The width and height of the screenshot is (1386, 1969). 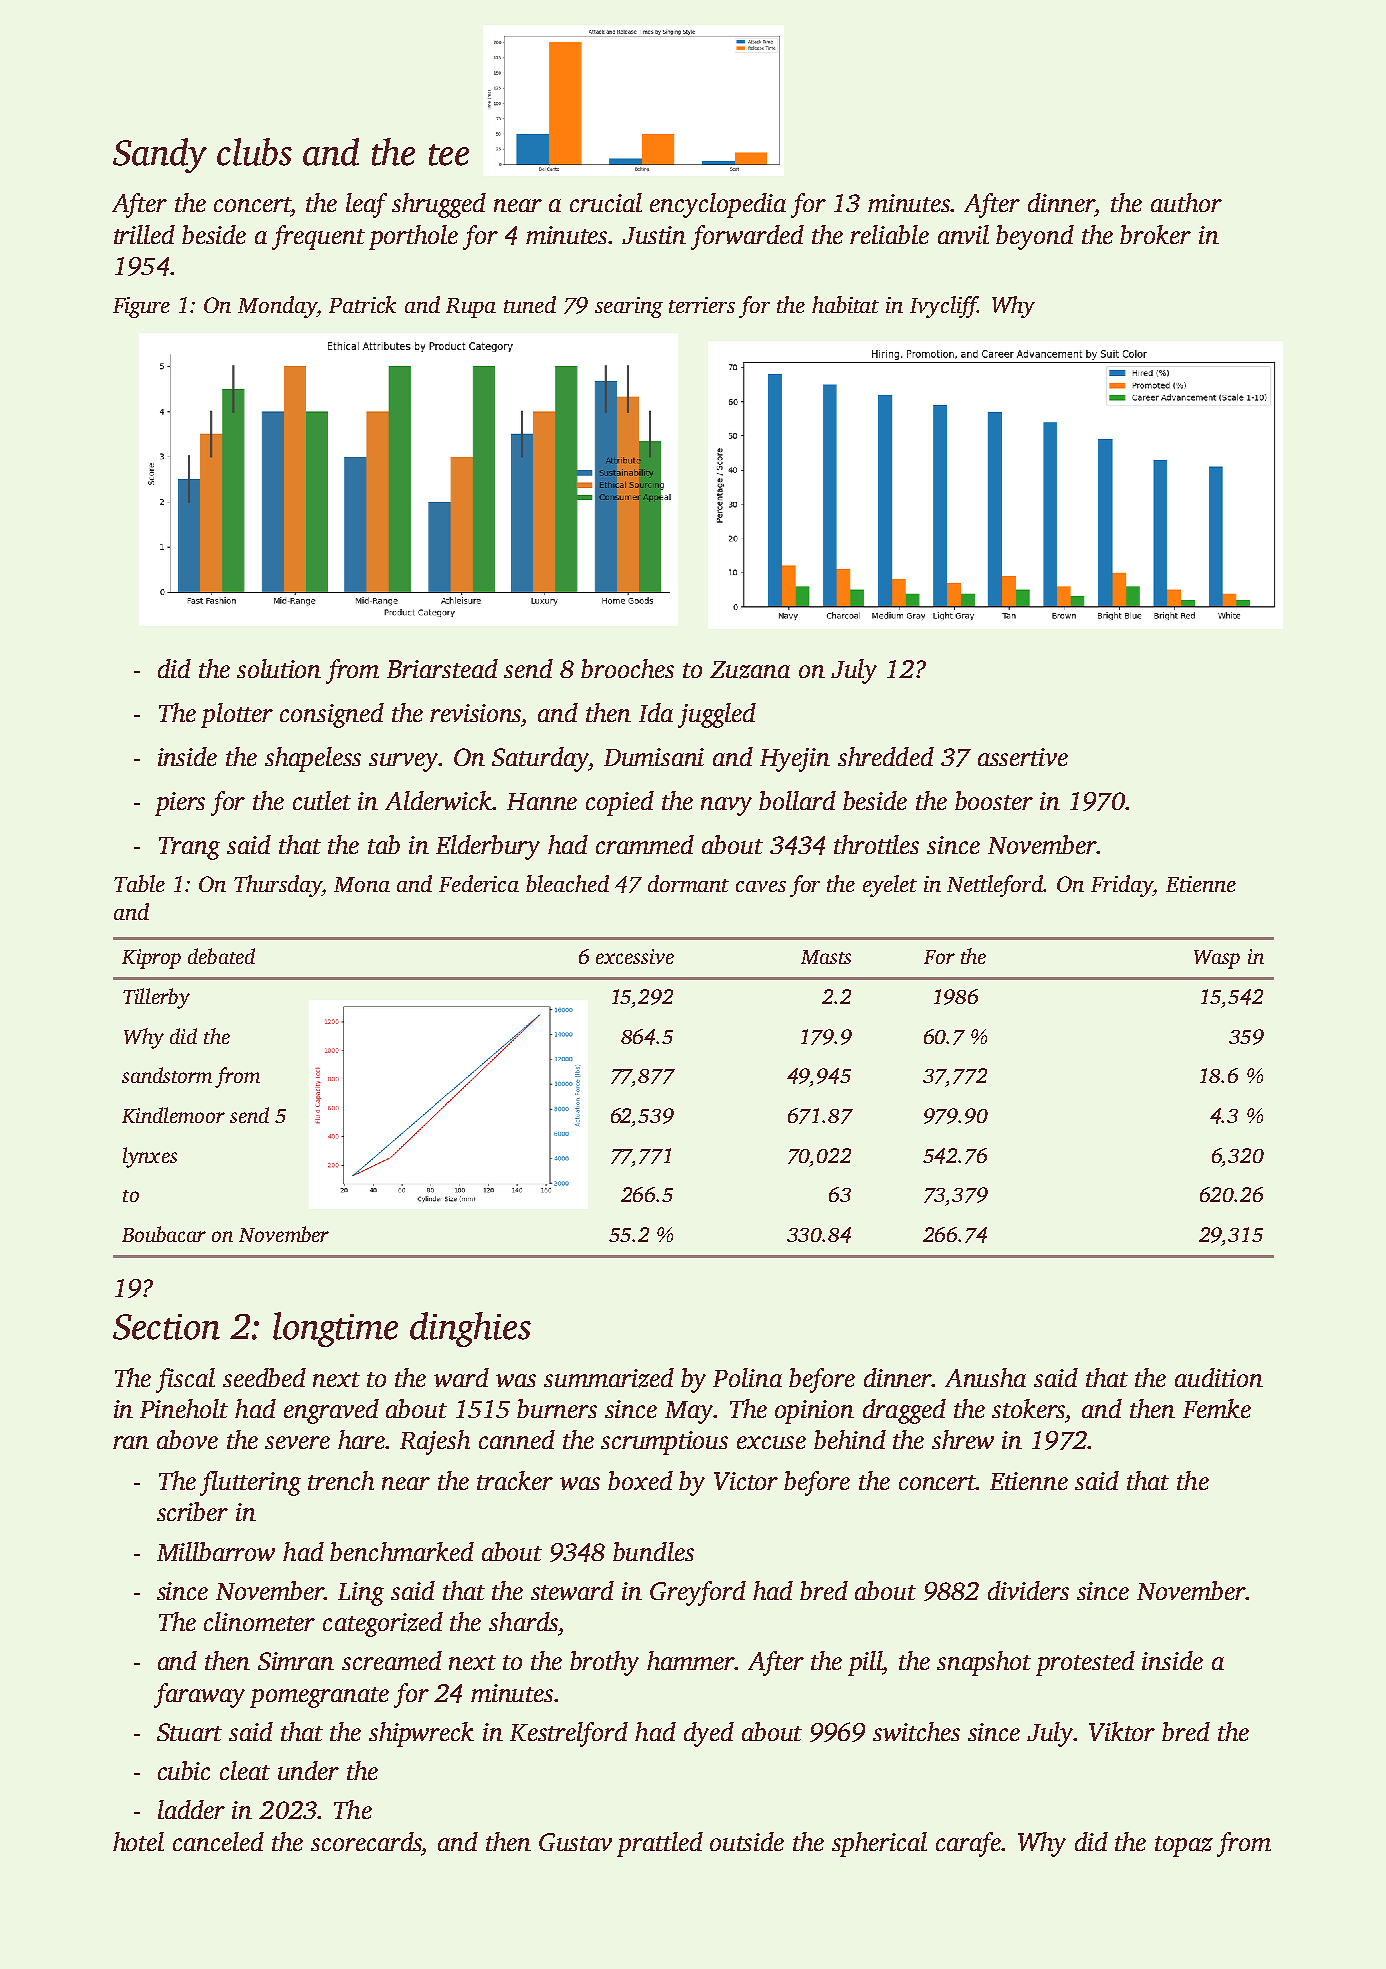 I want to click on assertive, so click(x=1023, y=757).
